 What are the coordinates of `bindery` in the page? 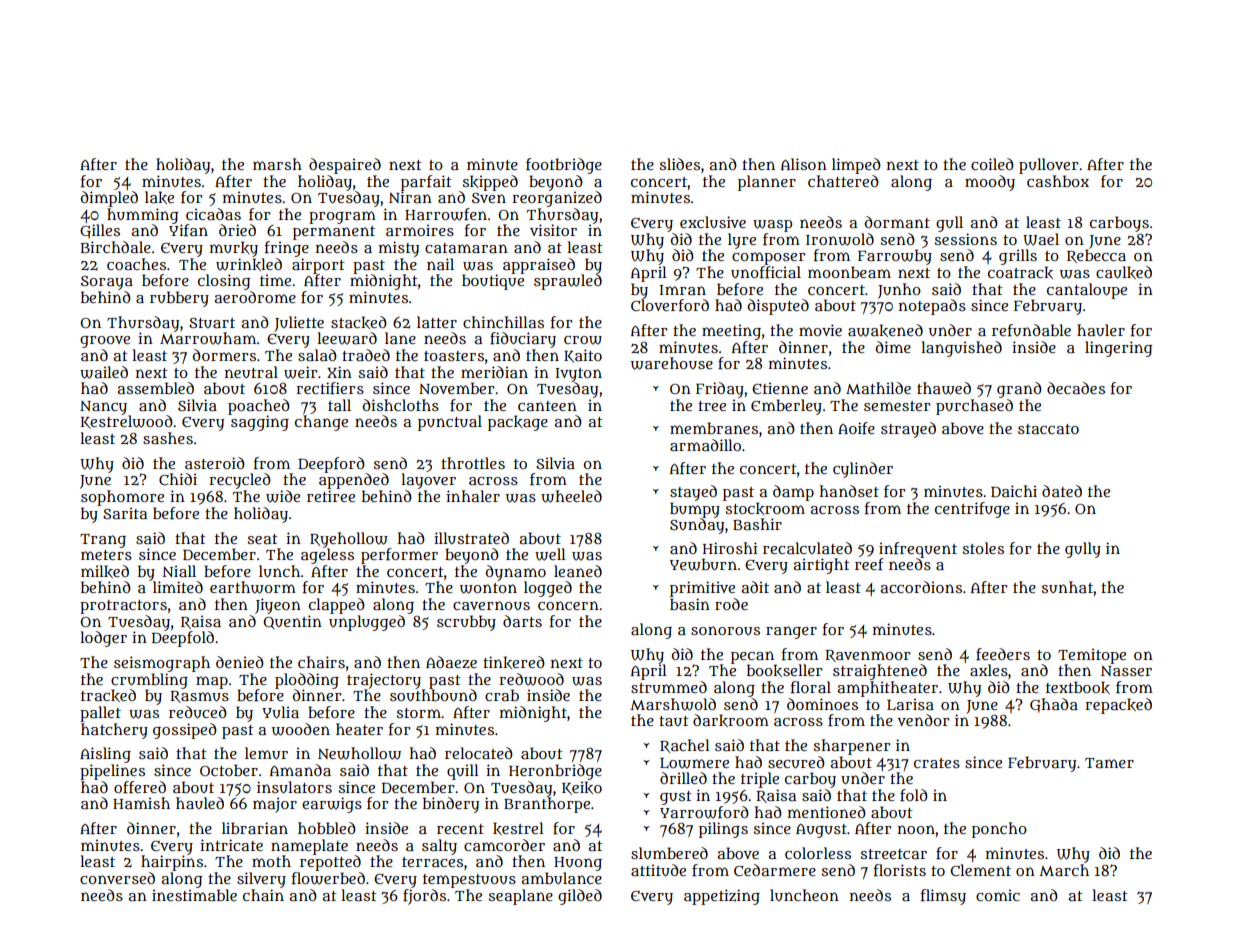 It's located at (451, 805).
